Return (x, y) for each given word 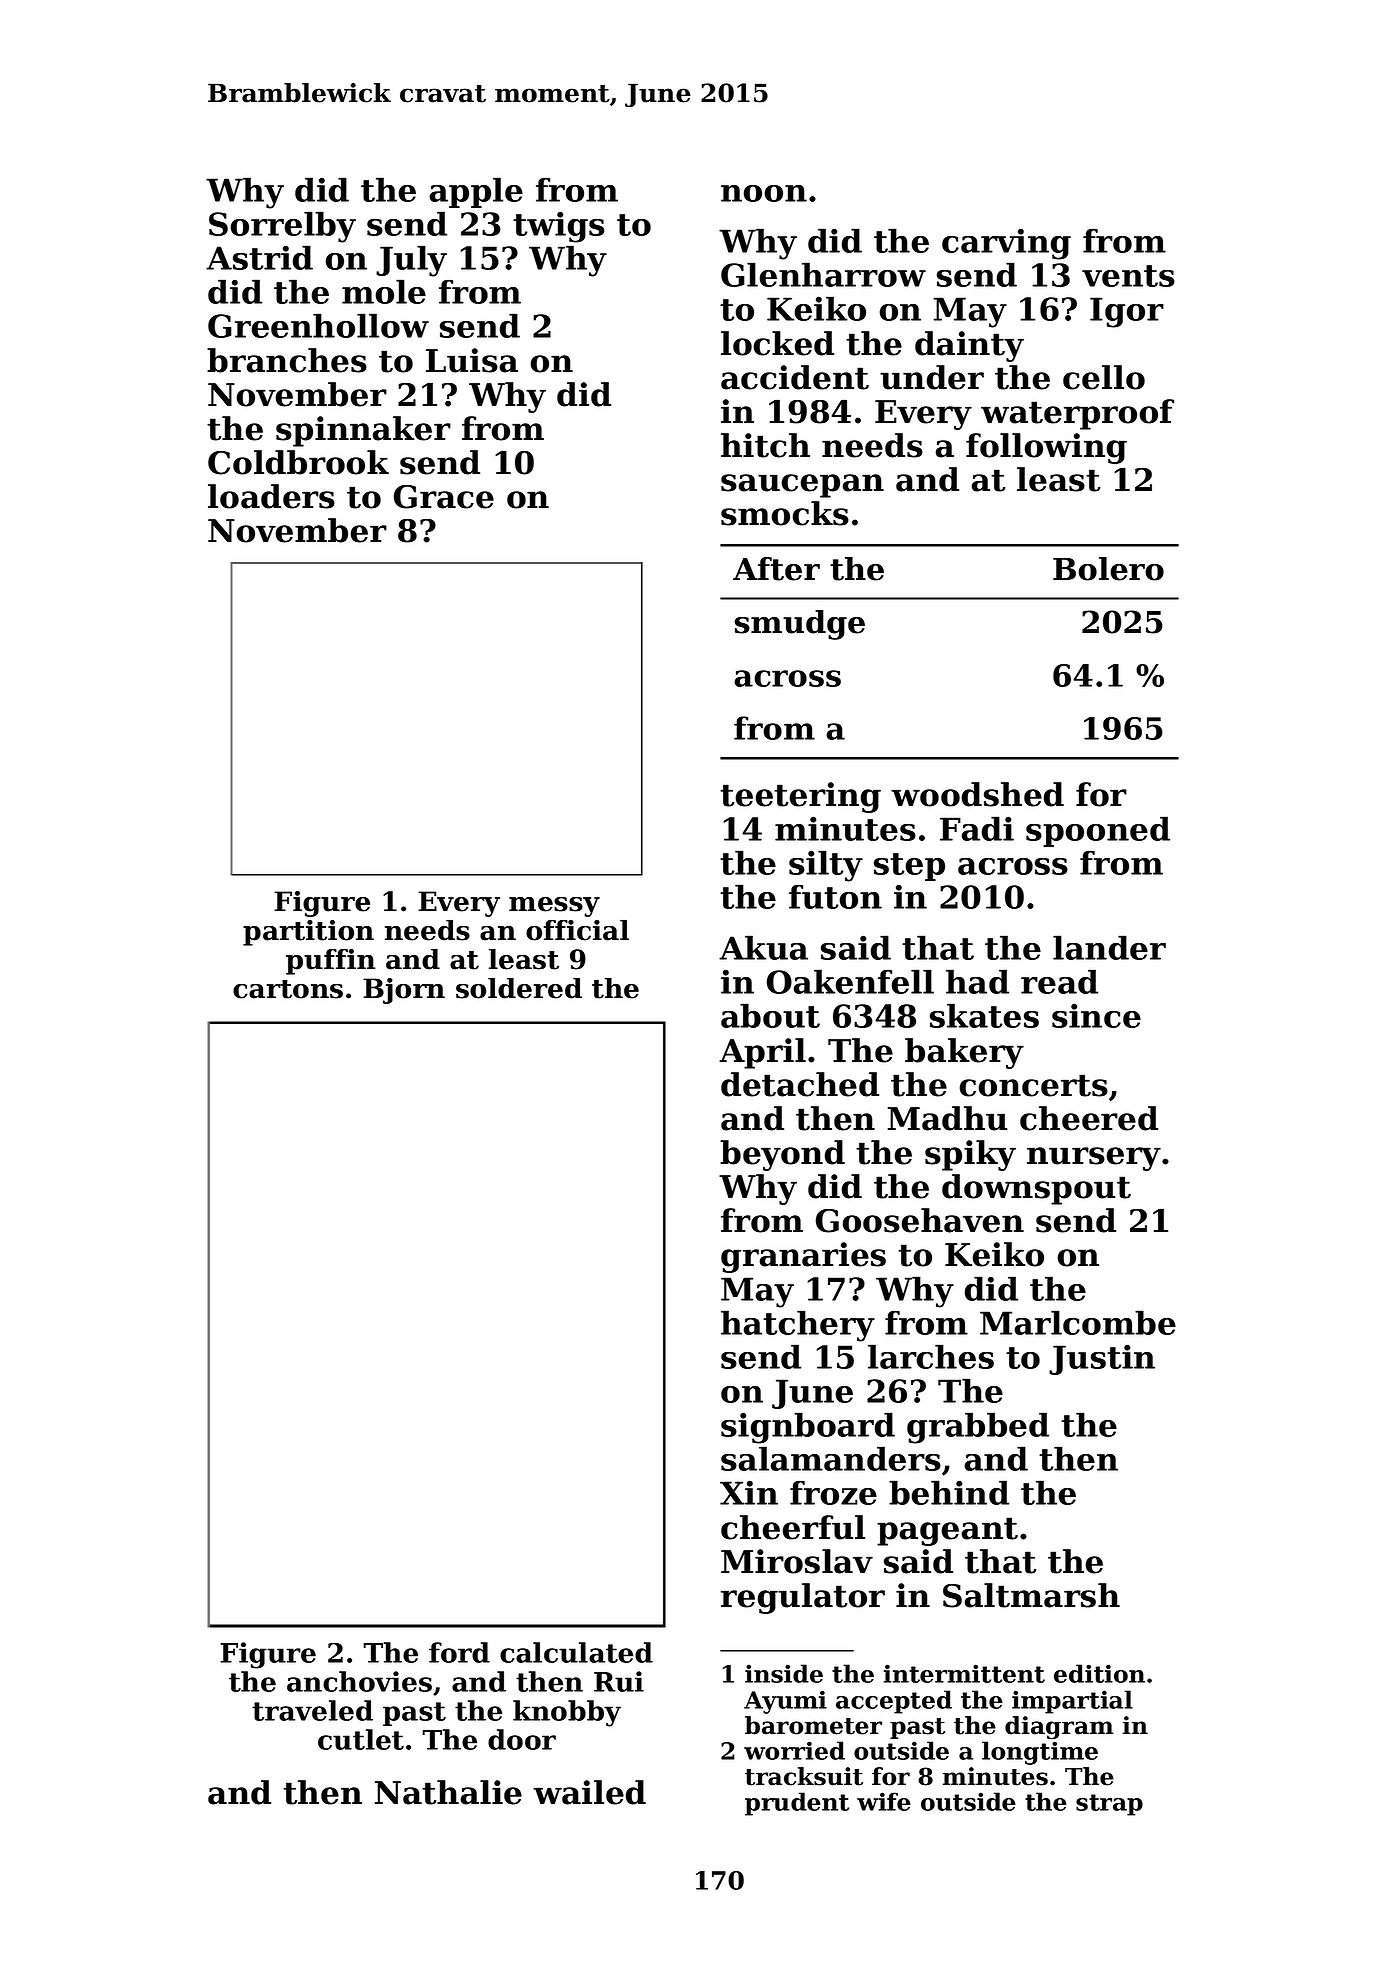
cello (1104, 377)
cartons (288, 989)
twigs (559, 227)
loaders (271, 496)
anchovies (359, 1681)
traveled (312, 1710)
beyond (782, 1155)
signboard (808, 1428)
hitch (765, 445)
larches (931, 1356)
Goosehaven (920, 1220)
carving (1006, 244)
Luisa (472, 360)
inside (784, 1673)
